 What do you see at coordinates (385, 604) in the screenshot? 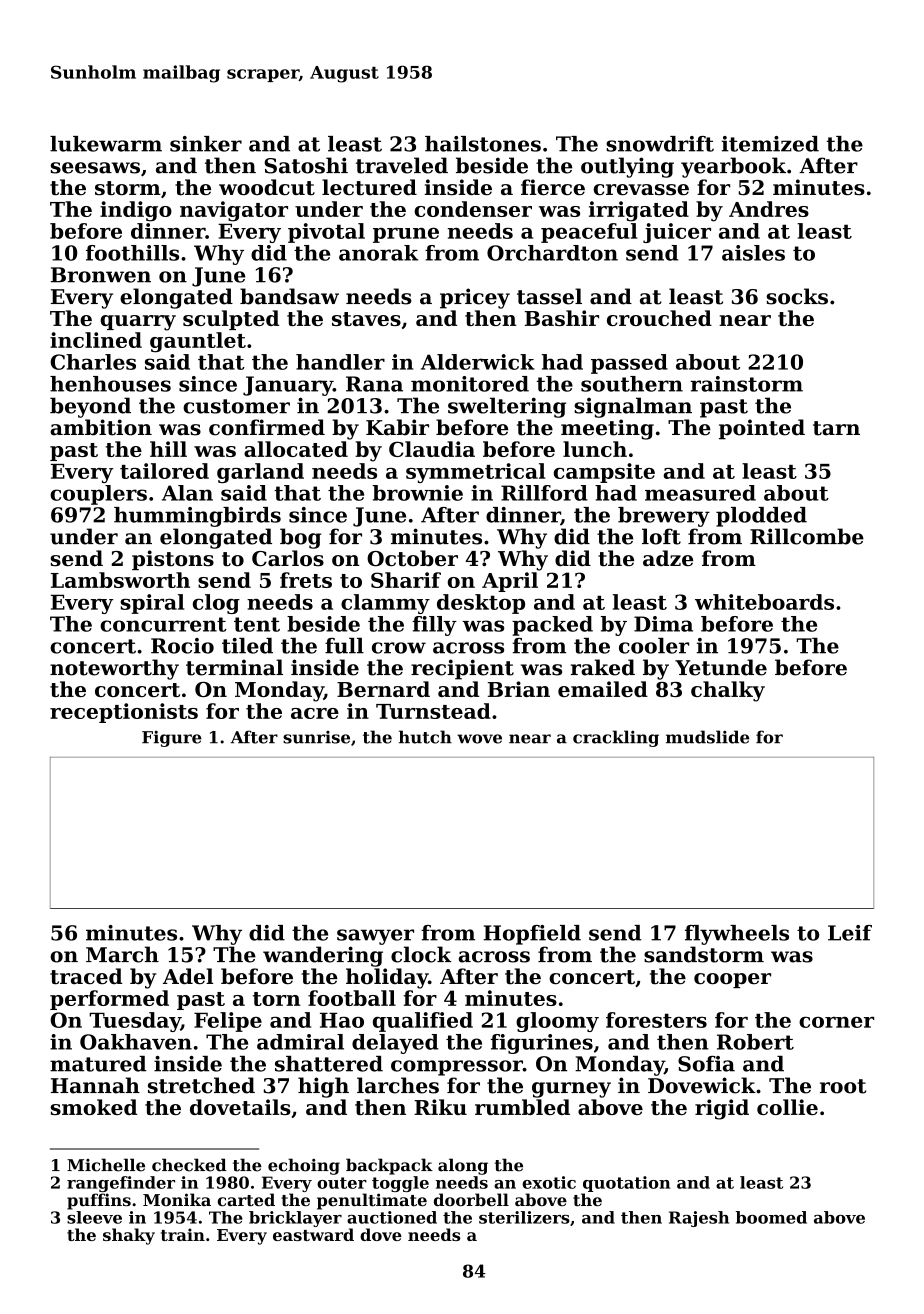
I see `clammy` at bounding box center [385, 604].
